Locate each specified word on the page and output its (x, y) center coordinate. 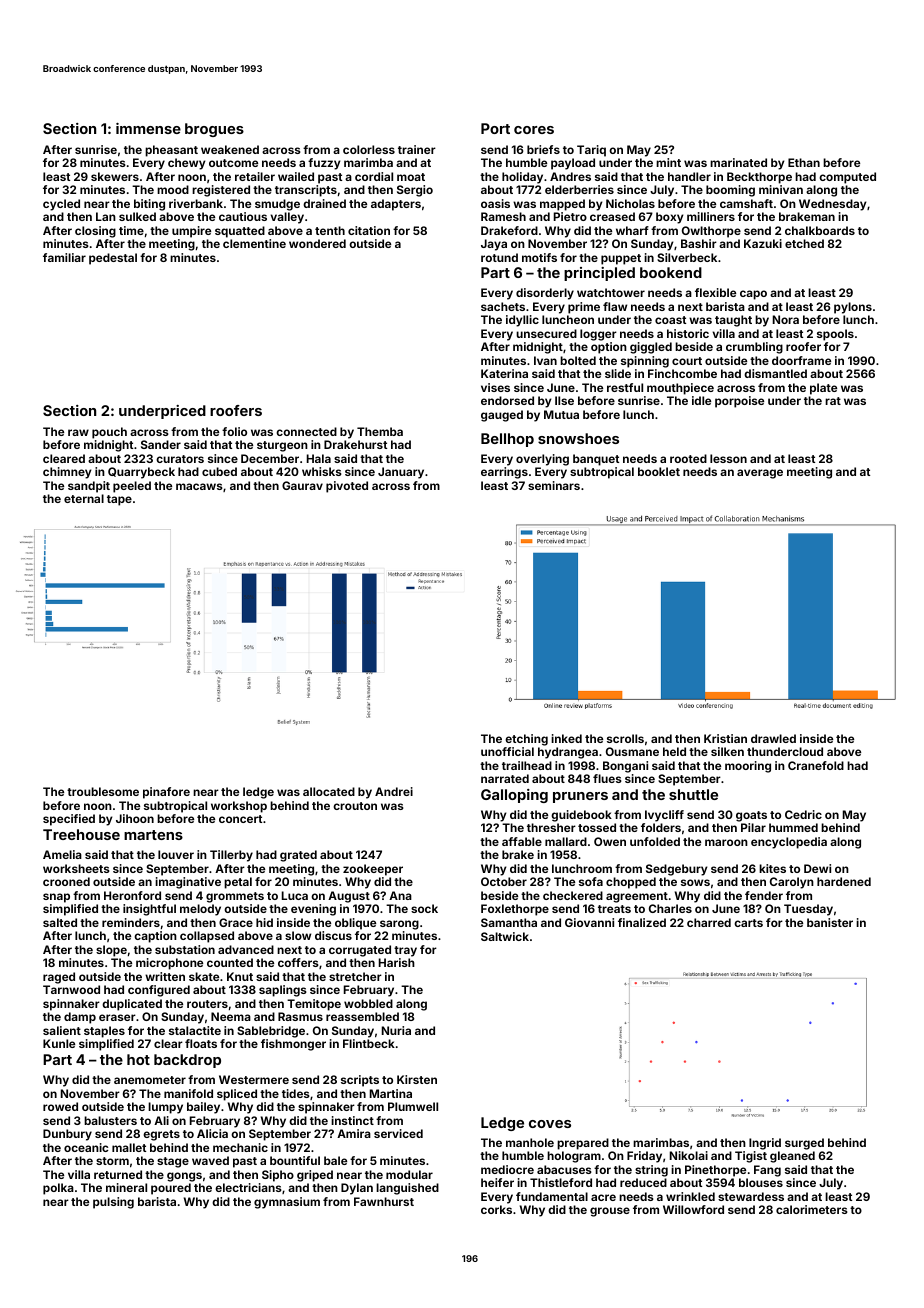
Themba (380, 431)
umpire (191, 232)
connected (306, 431)
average (760, 474)
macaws (199, 486)
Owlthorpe (711, 232)
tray (405, 951)
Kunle (59, 1043)
